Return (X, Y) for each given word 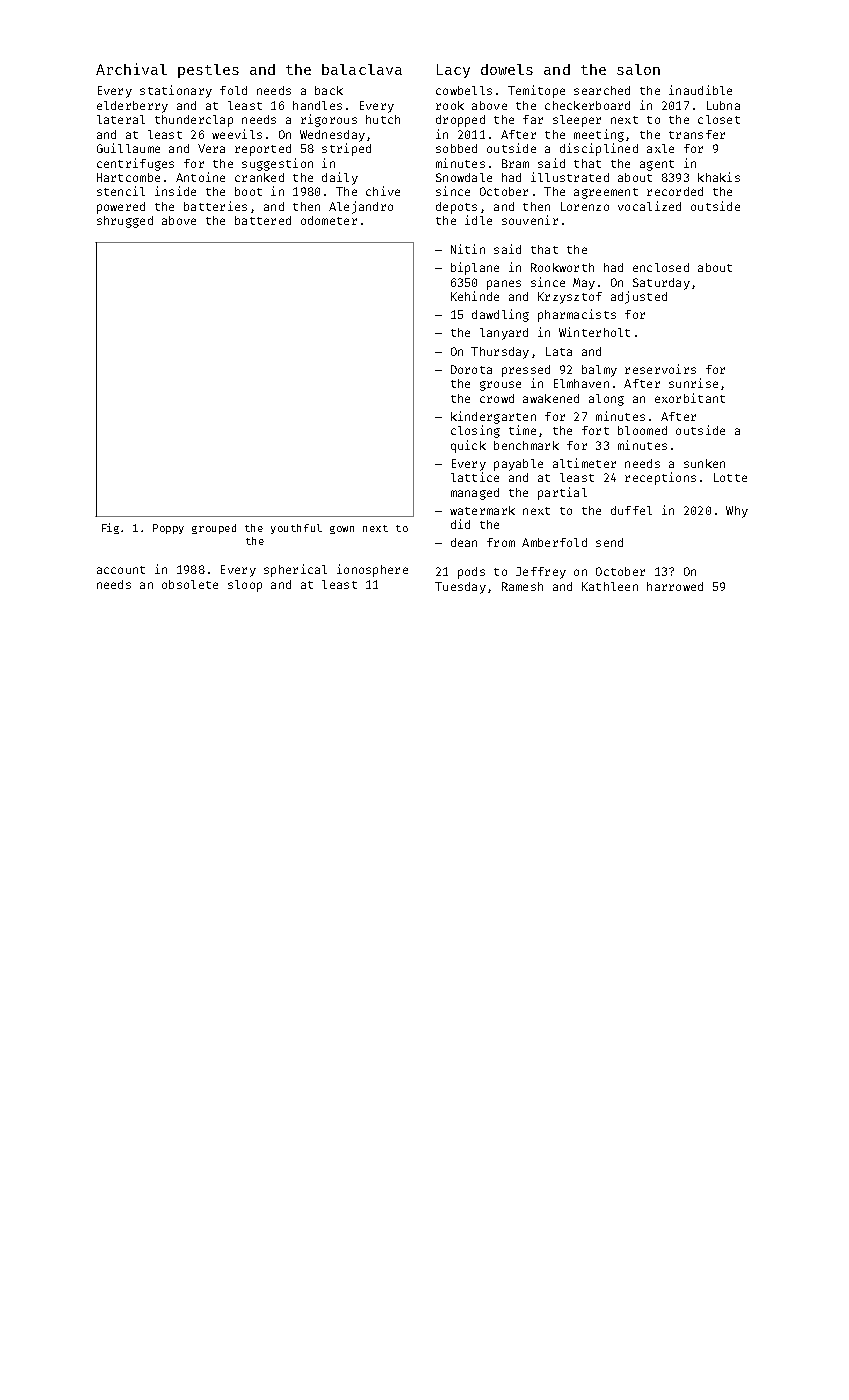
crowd (497, 398)
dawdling (500, 315)
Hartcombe (128, 177)
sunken (704, 463)
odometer (329, 220)
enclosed (661, 267)
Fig (110, 528)
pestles (208, 71)
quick (468, 446)
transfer (697, 134)
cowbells (464, 90)
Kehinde (475, 296)
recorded (675, 191)
